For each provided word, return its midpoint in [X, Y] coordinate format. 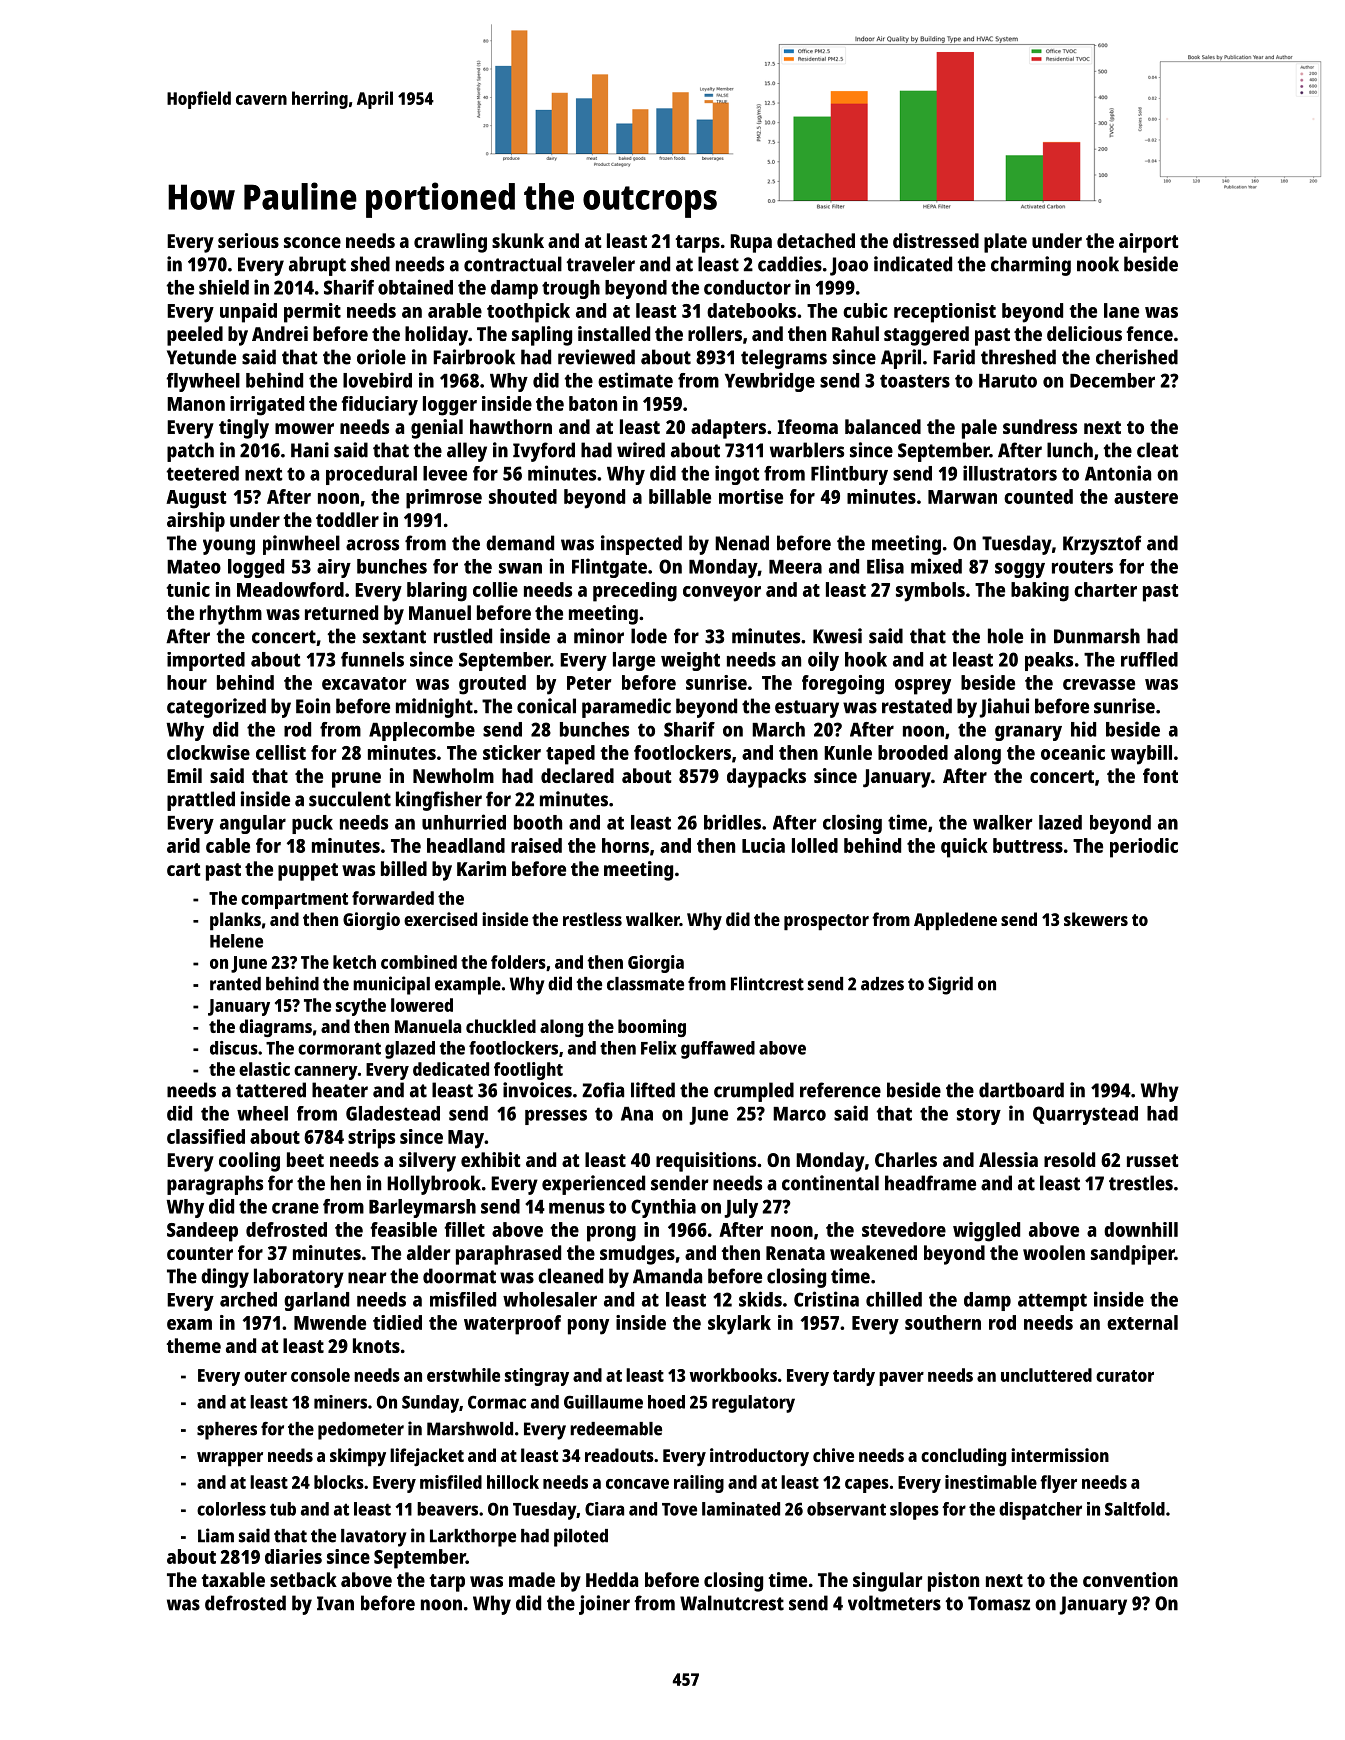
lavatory [373, 1538]
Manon [196, 404]
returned [341, 612]
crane [295, 1208]
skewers [1096, 919]
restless [592, 919]
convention [1130, 1579]
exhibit [491, 1159]
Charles [906, 1159]
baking [1040, 592]
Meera [795, 567]
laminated [741, 1509]
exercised [440, 919]
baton [593, 403]
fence [1149, 333]
